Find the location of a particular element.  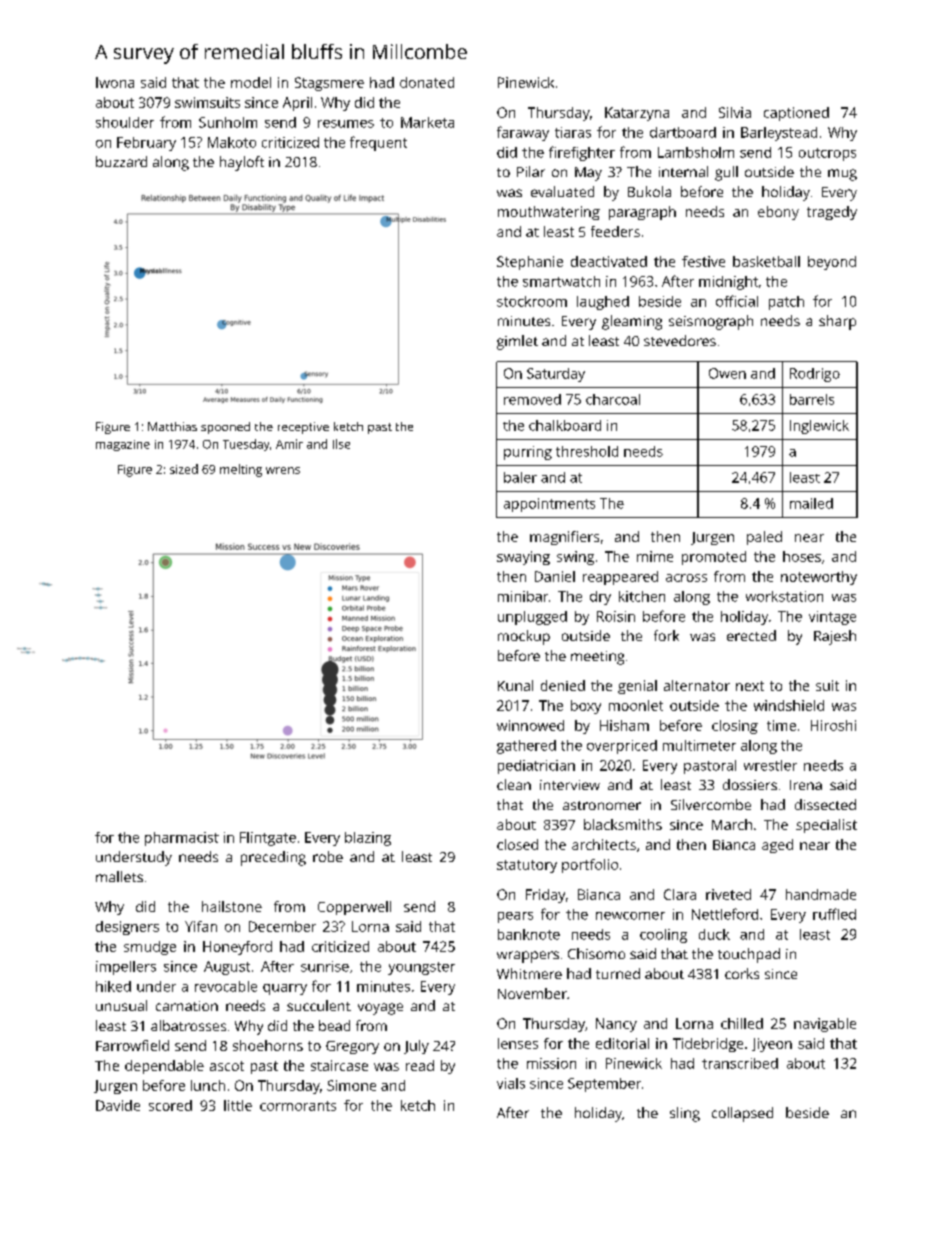

Copperwell is located at coordinates (354, 908).
